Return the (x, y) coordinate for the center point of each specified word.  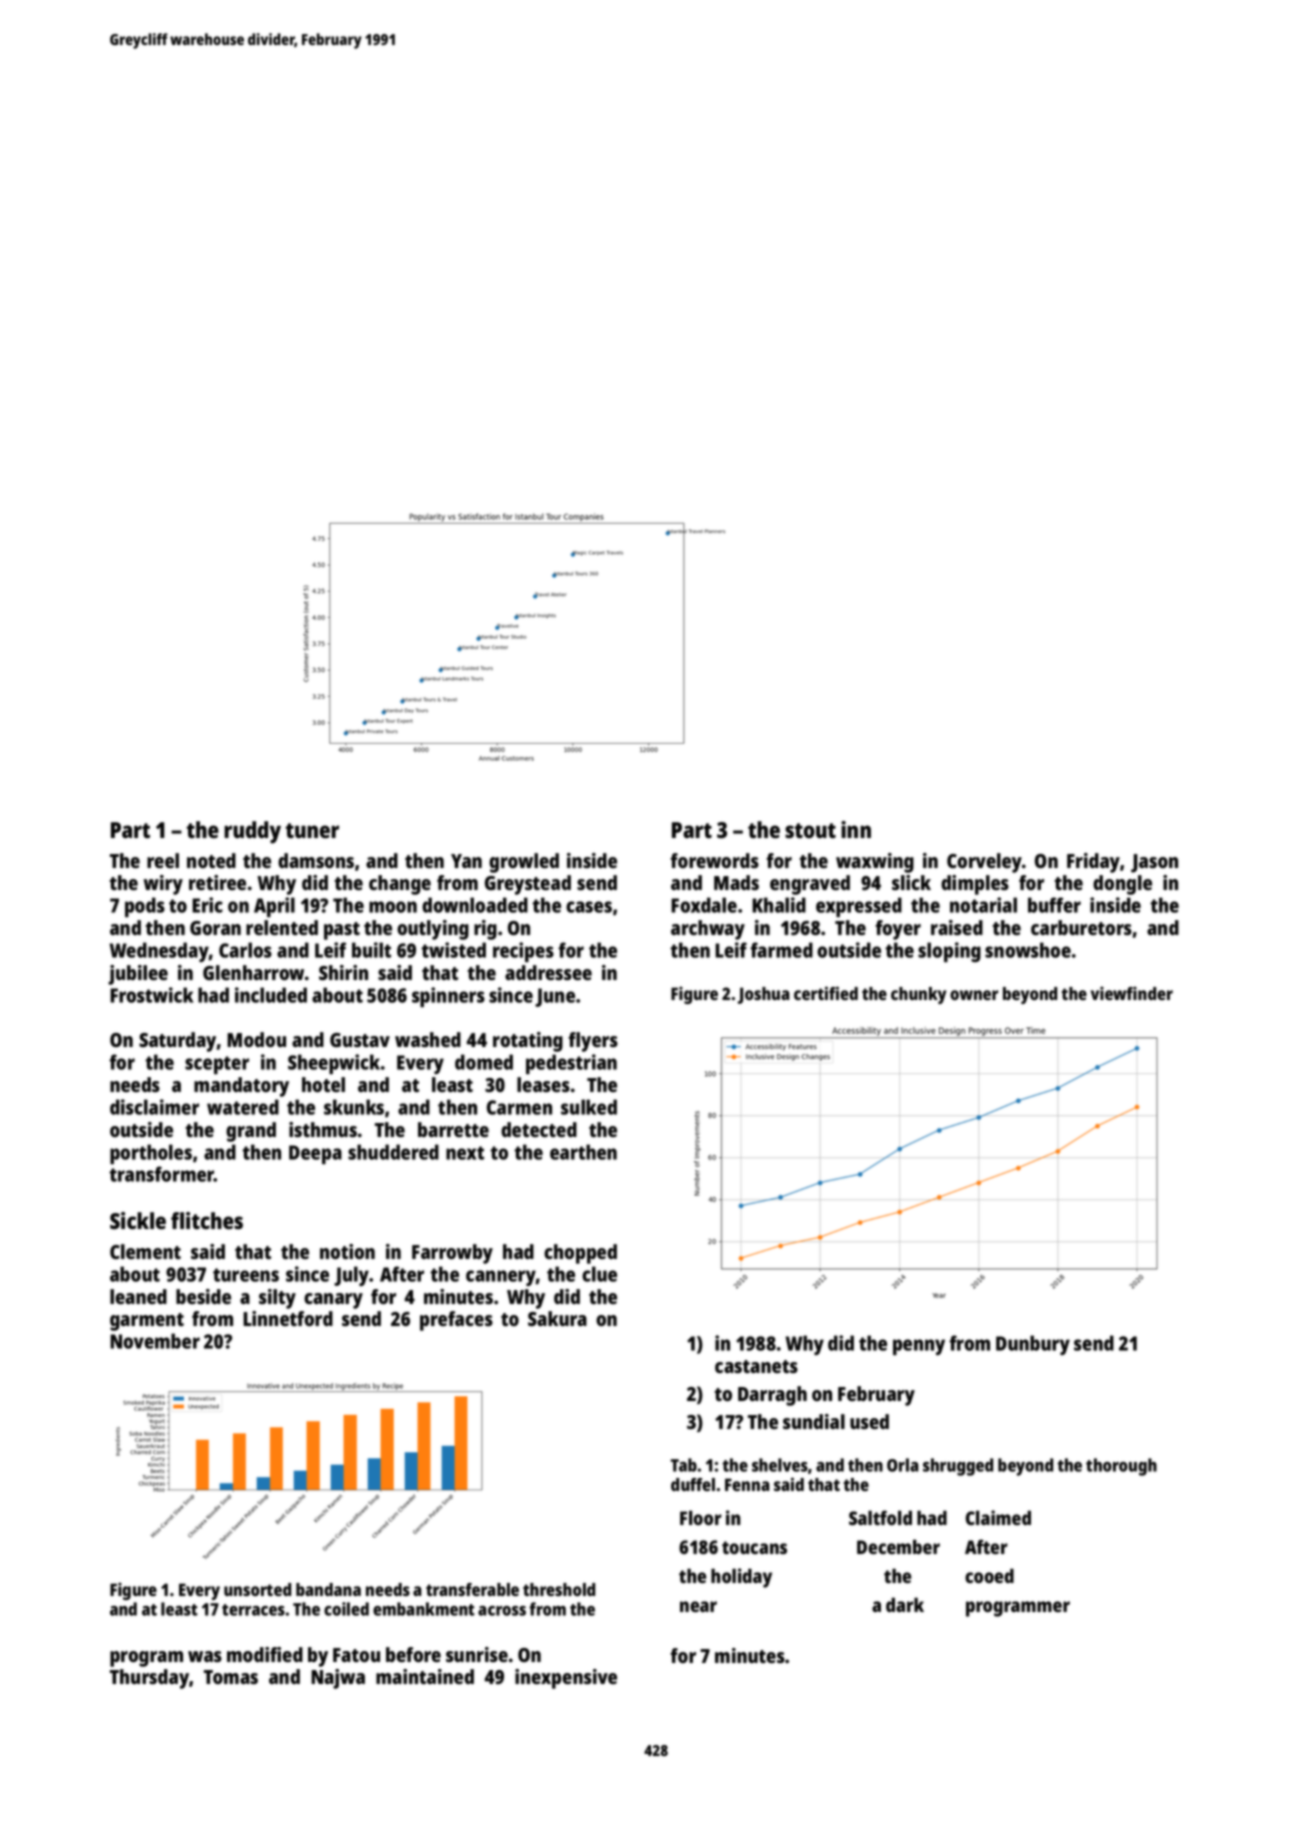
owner (974, 995)
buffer (1054, 905)
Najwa (338, 1679)
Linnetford (288, 1318)
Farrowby (452, 1254)
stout (810, 830)
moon (393, 907)
